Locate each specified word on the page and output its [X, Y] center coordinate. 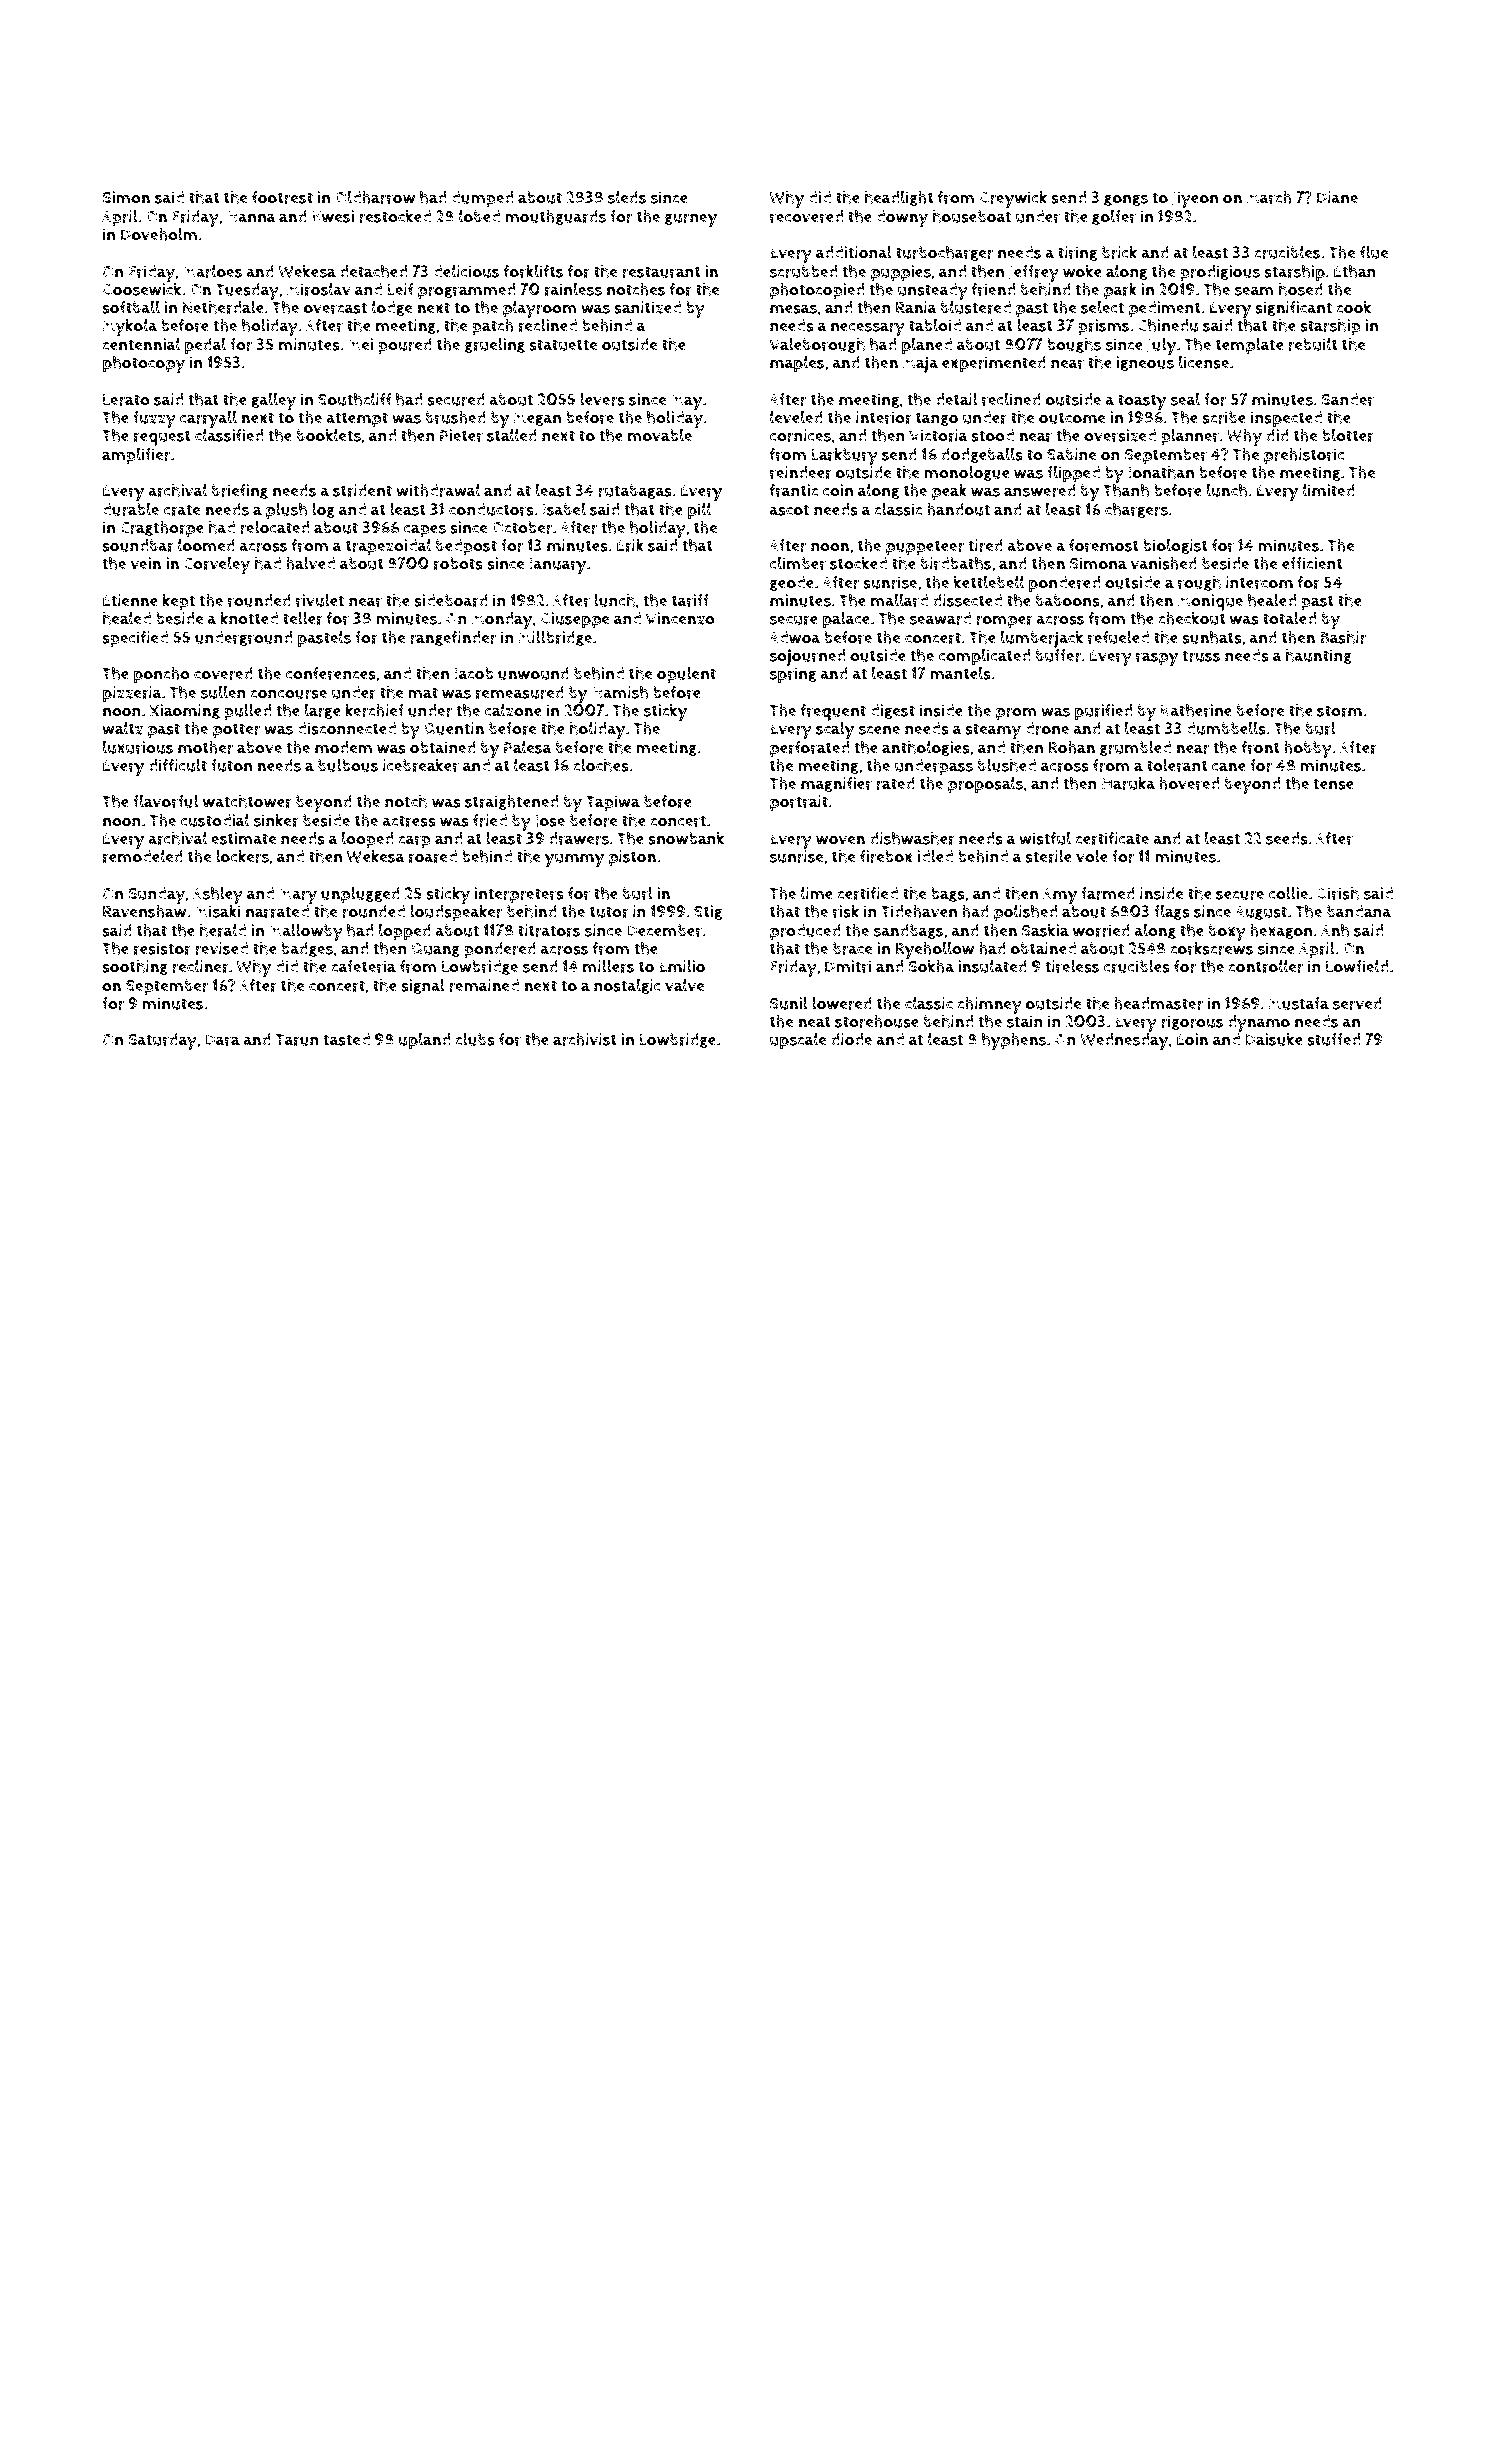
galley [273, 401]
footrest [282, 197]
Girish [1338, 893]
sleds [627, 197]
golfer [1114, 217]
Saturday [162, 1041]
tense [1333, 784]
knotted [249, 618]
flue [1374, 252]
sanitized [647, 307]
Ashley [218, 895]
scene [879, 730]
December [664, 930]
